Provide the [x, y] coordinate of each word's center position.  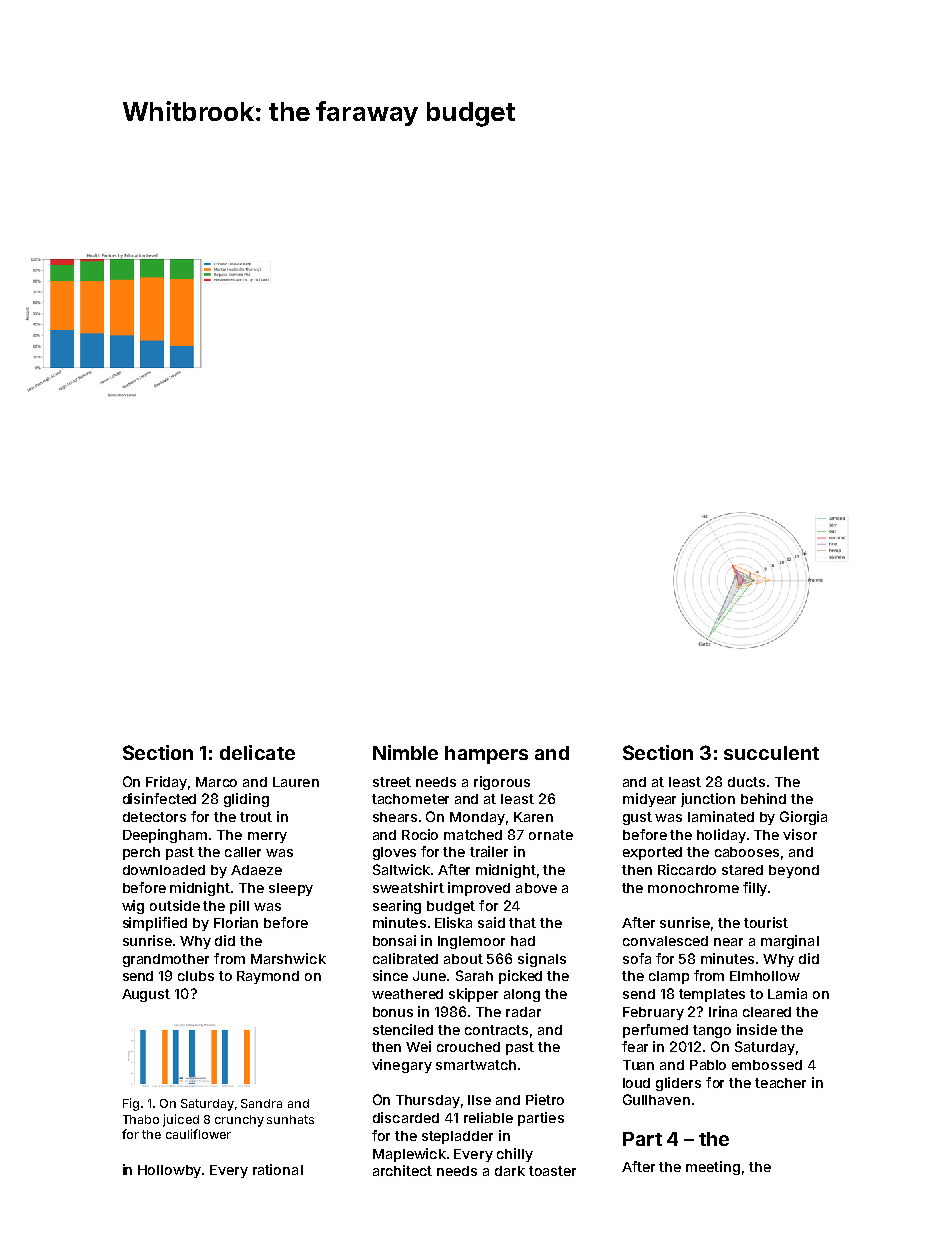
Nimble [405, 752]
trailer [489, 851]
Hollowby [169, 1171]
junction [708, 800]
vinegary [402, 1066]
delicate [257, 752]
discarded [406, 1117]
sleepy [291, 889]
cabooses [747, 852]
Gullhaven [656, 1099]
